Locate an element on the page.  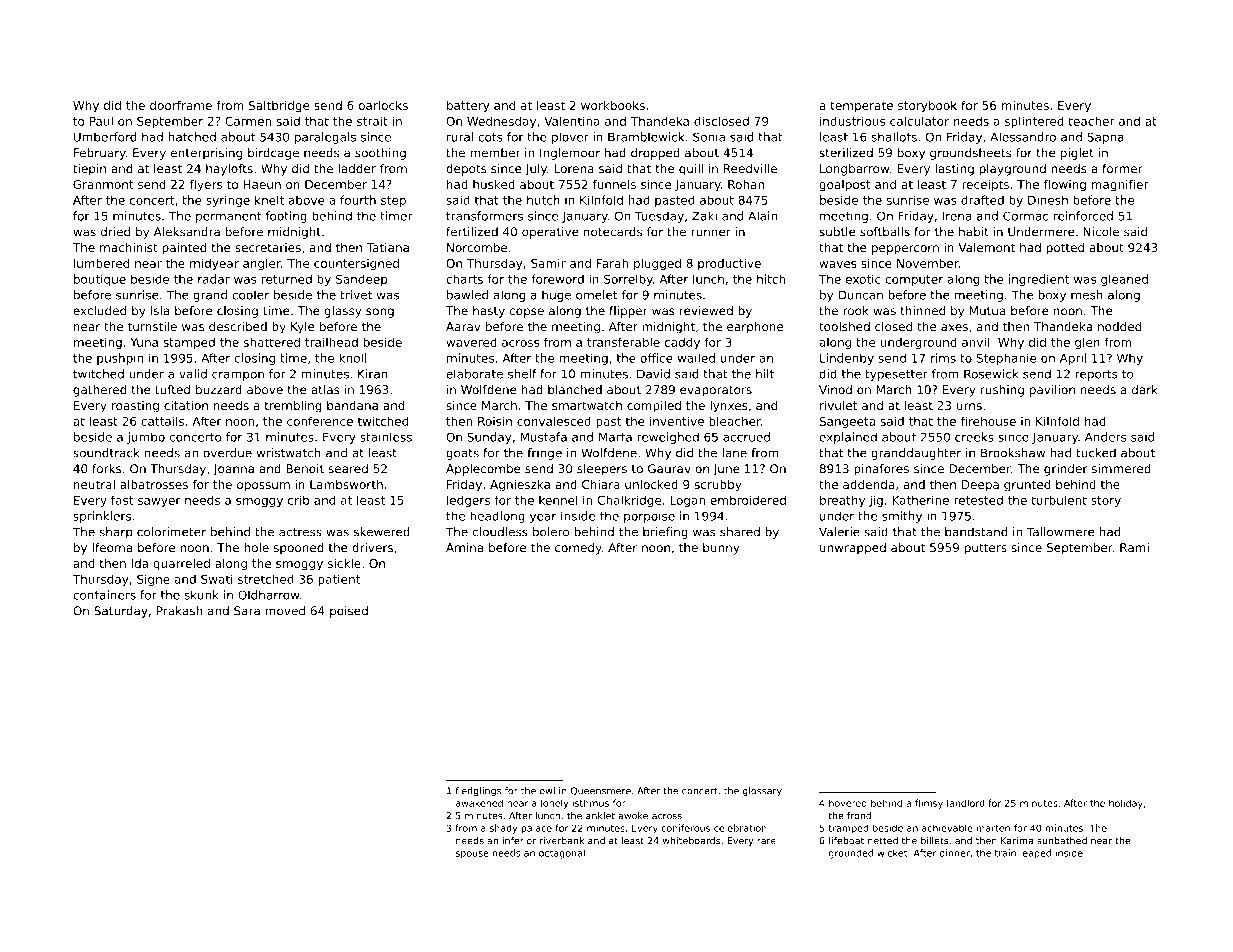
pinafores is located at coordinates (881, 470).
